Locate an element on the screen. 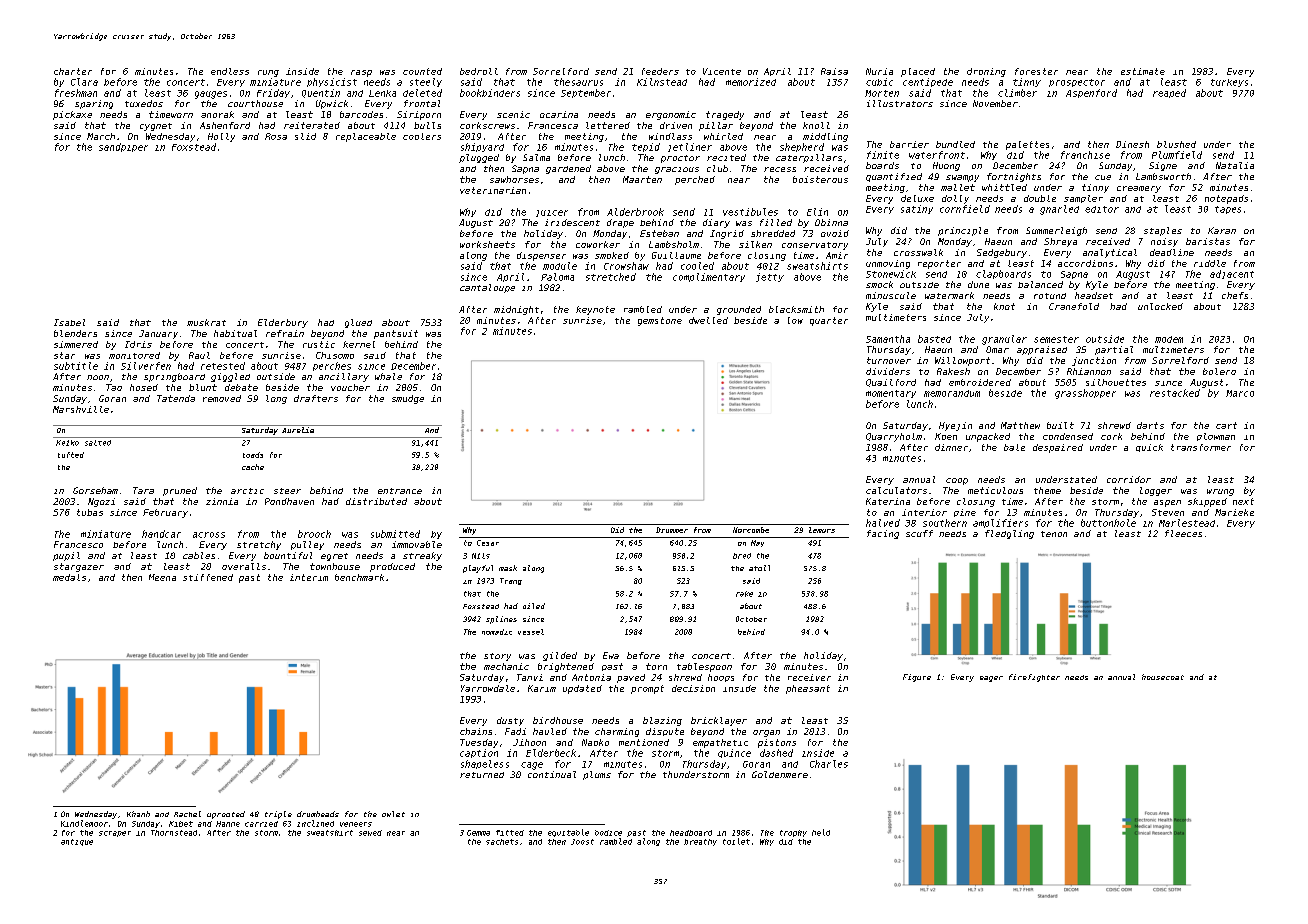 Image resolution: width=1308 pixels, height=924 pixels. palettes is located at coordinates (1027, 145).
